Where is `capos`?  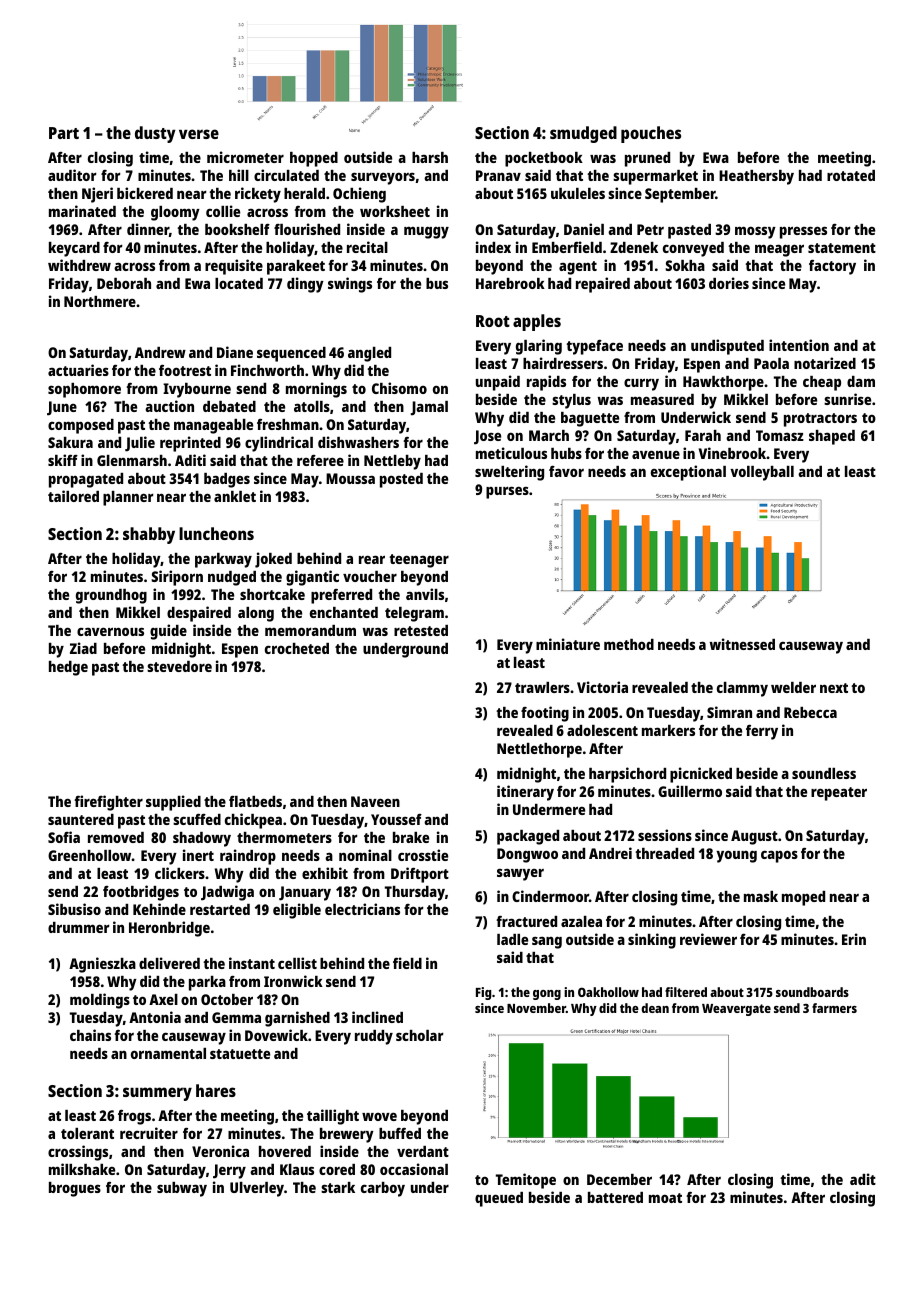
capos is located at coordinates (779, 856).
